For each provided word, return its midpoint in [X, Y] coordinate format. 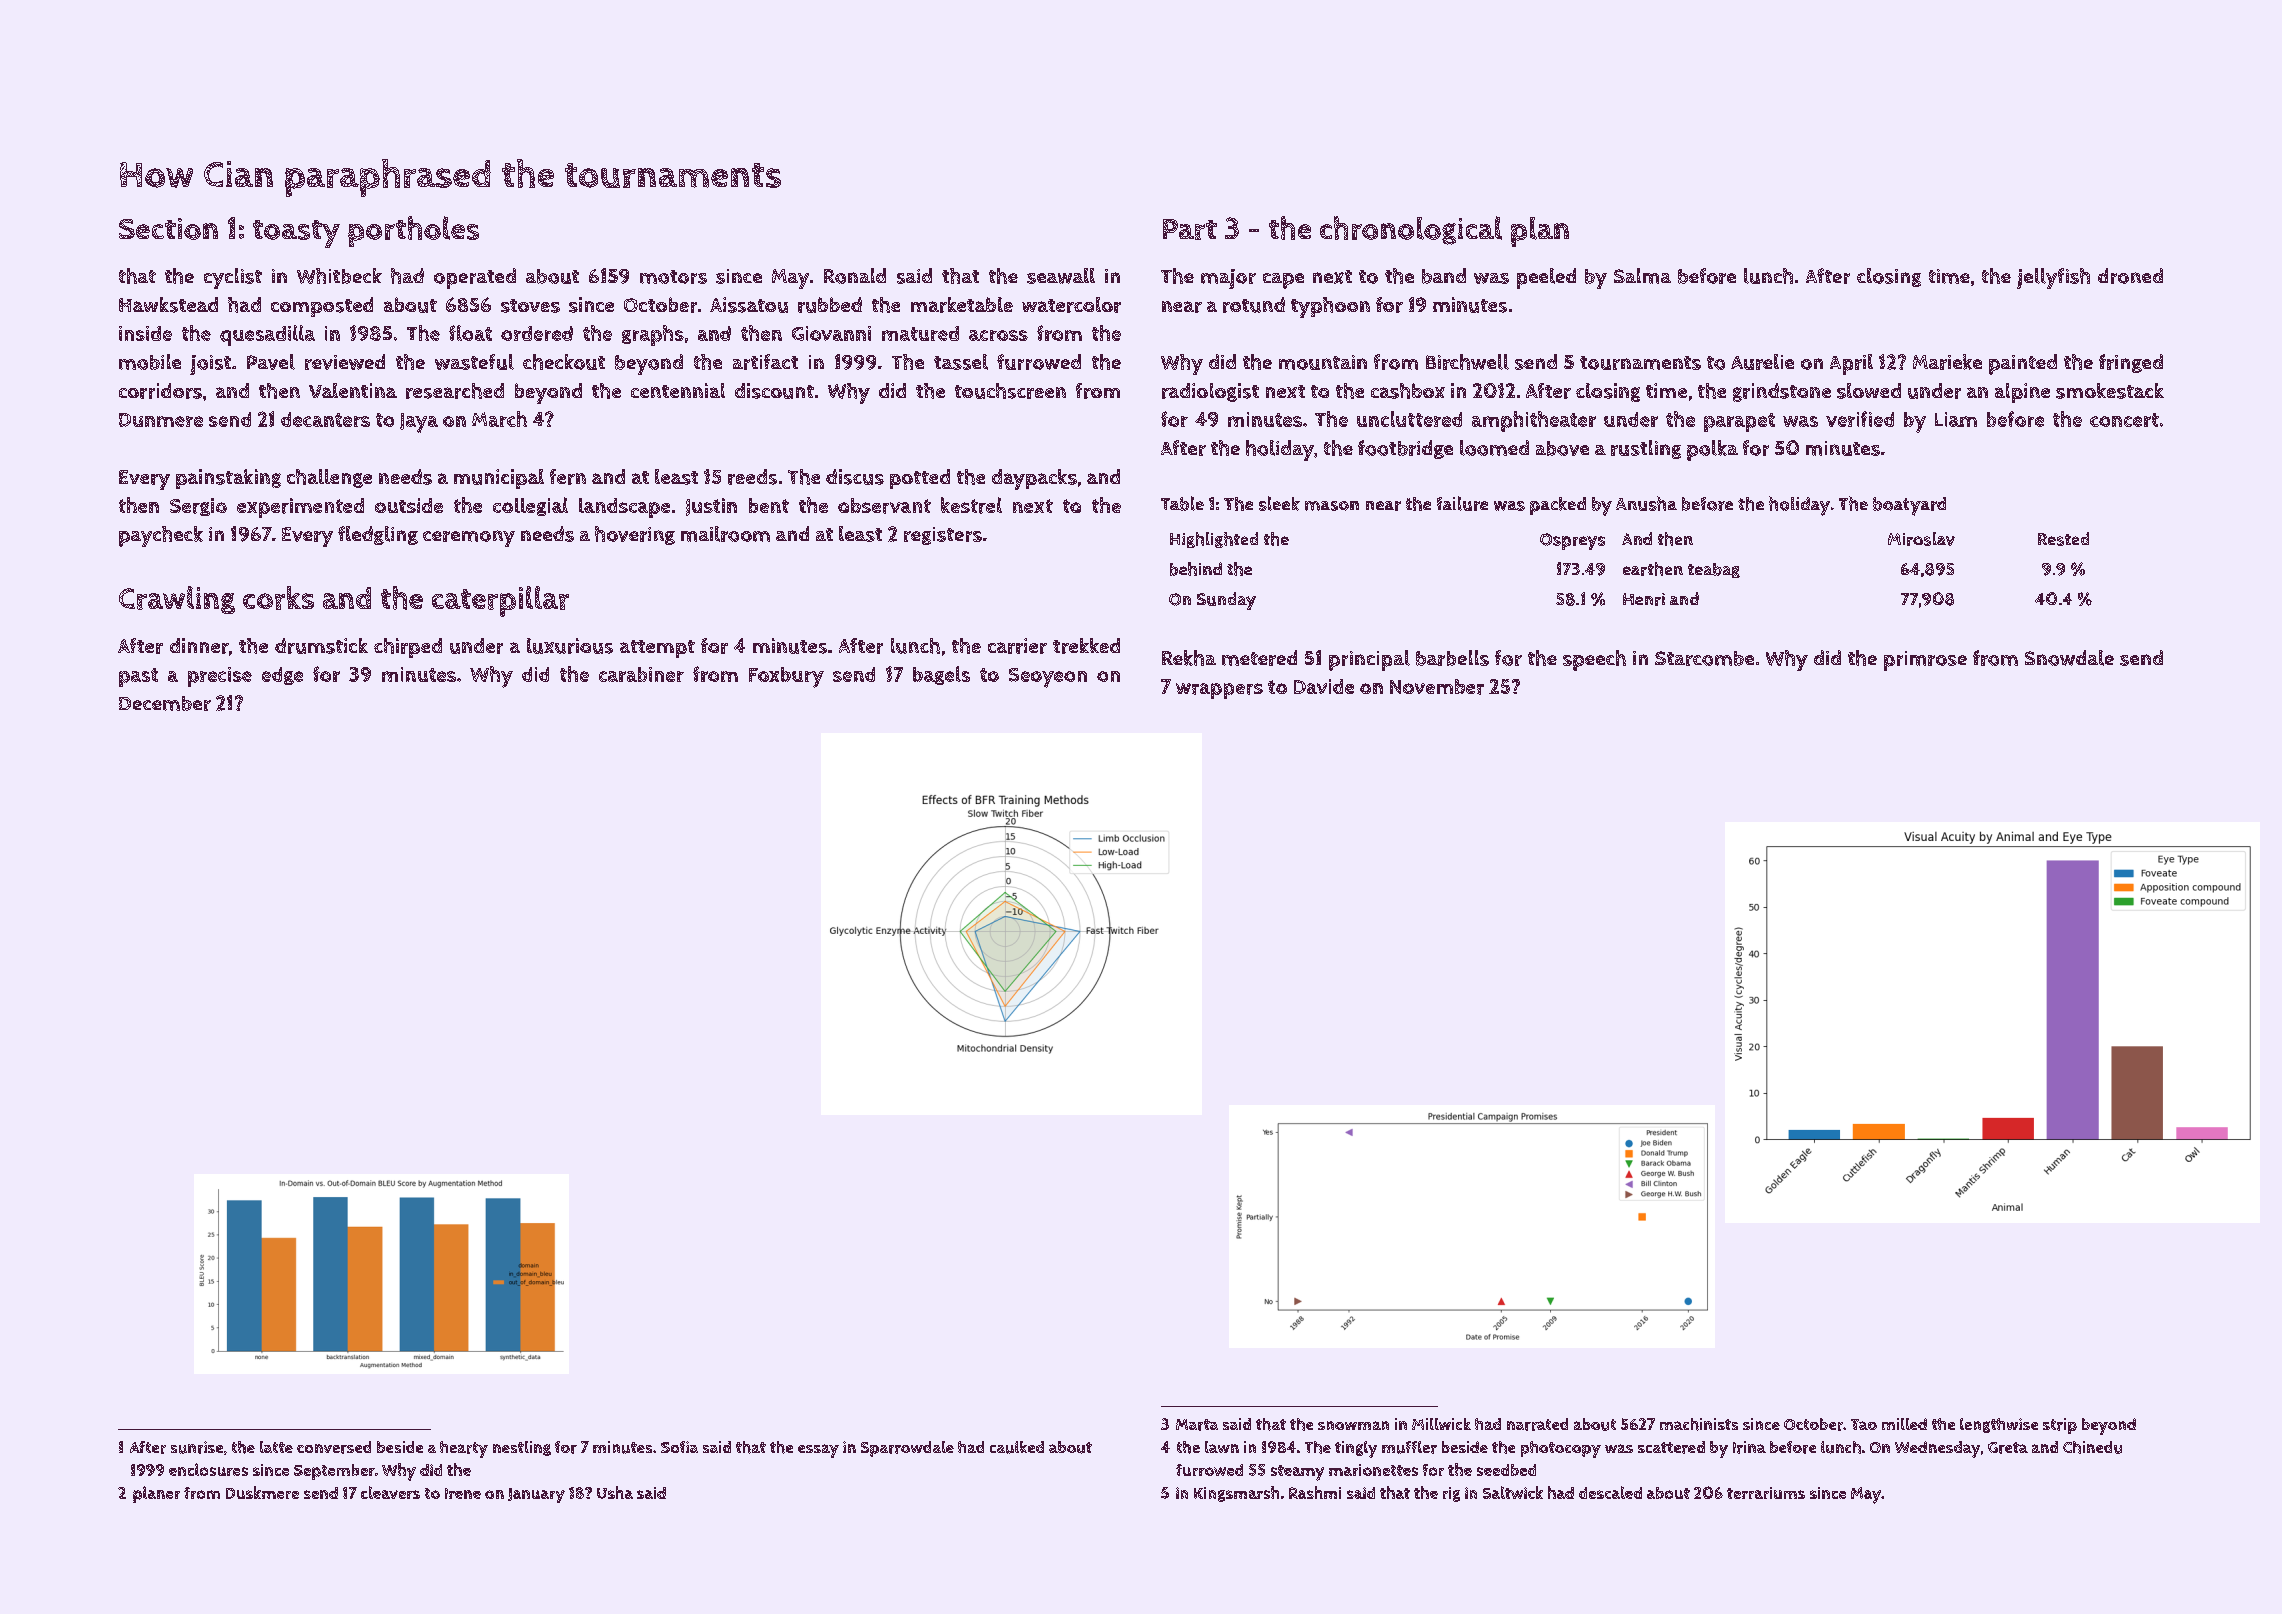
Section [168, 229]
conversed [334, 1447]
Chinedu [2092, 1447]
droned [2130, 276]
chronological [1411, 230]
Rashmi [1315, 1492]
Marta [1197, 1425]
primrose [1925, 661]
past [138, 677]
